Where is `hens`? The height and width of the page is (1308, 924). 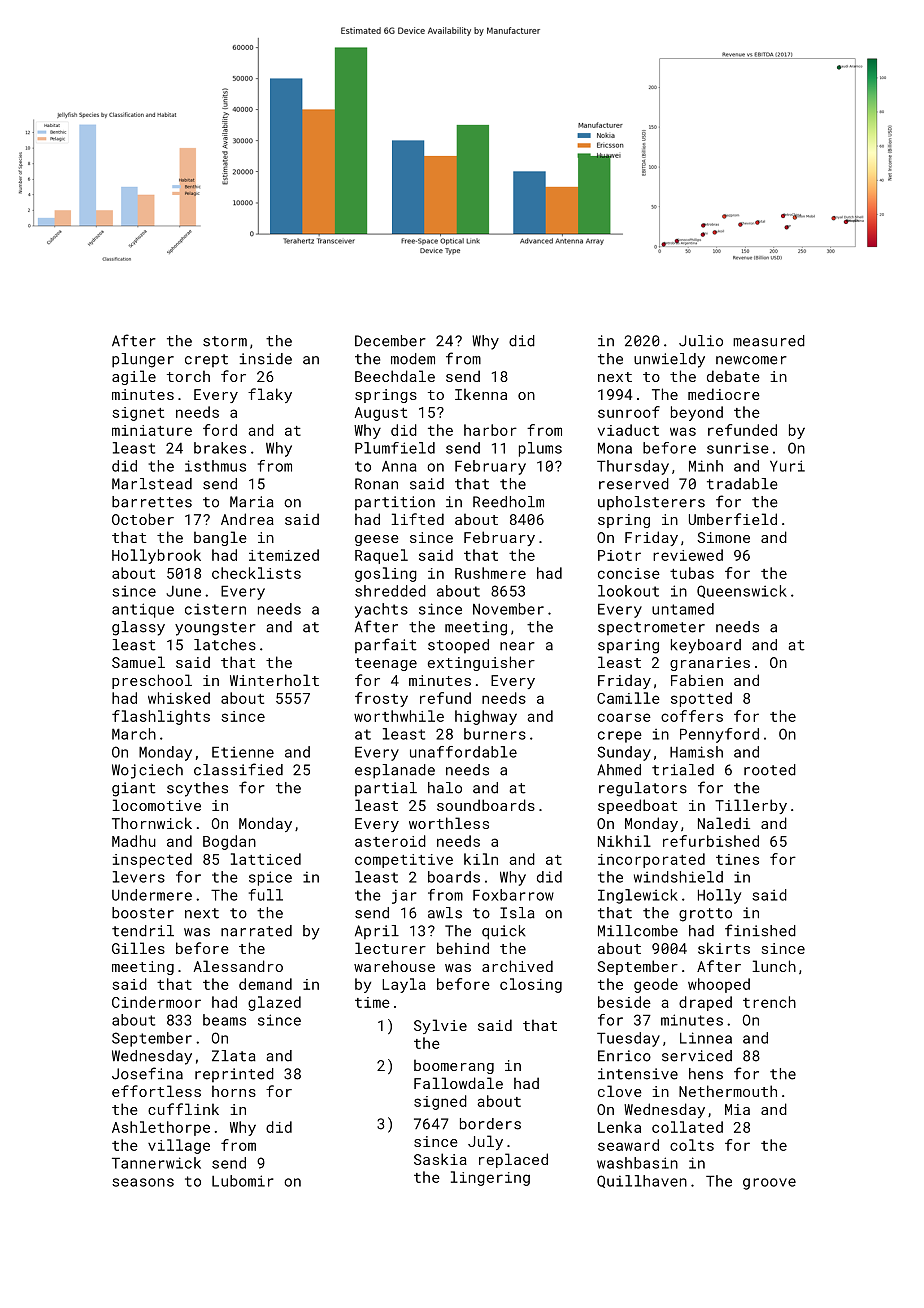 hens is located at coordinates (706, 1074).
